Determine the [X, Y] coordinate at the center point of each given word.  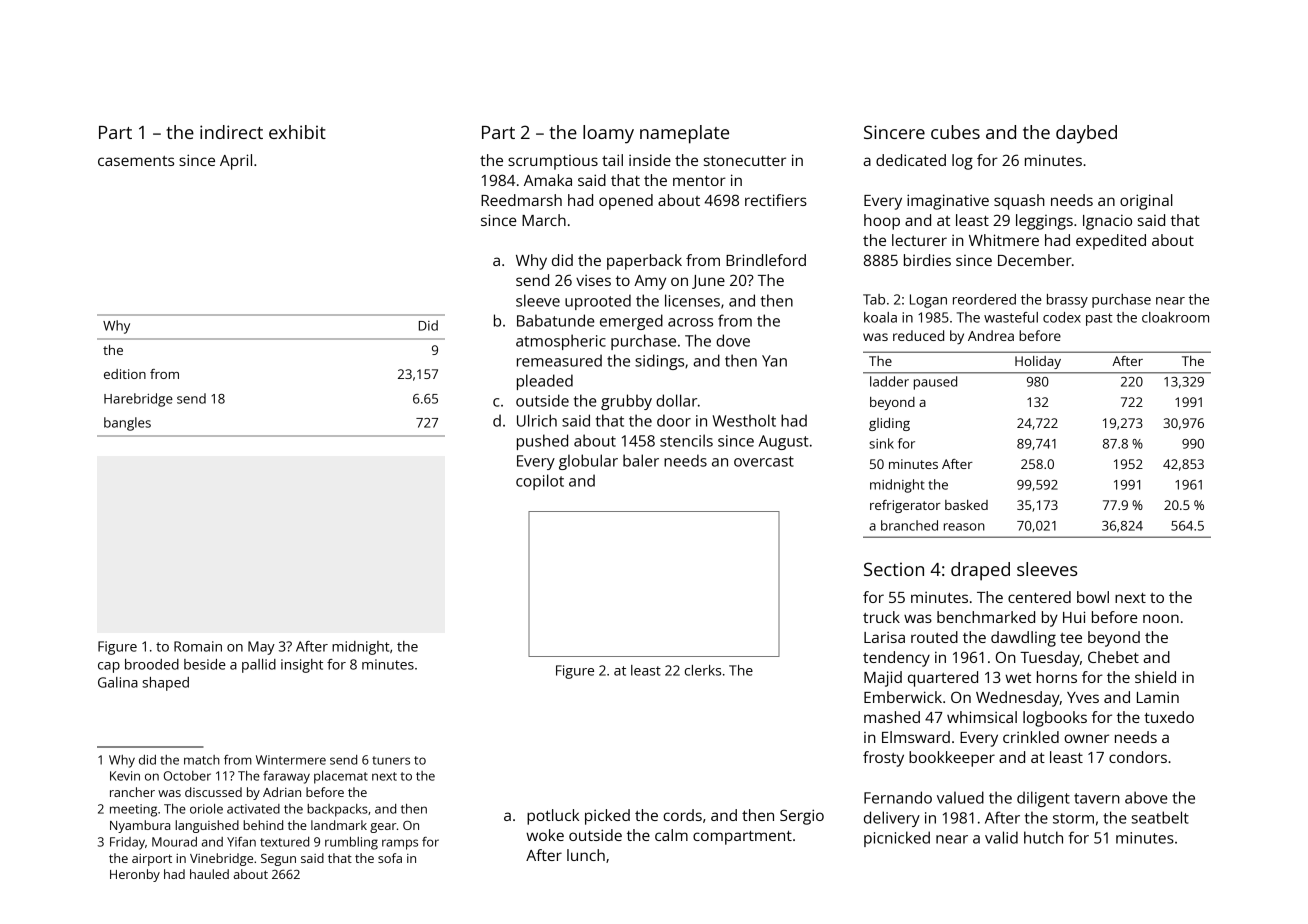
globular [588, 462]
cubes [955, 132]
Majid [883, 679]
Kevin [125, 776]
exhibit [297, 132]
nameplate [684, 134]
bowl [1093, 597]
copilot [540, 482]
